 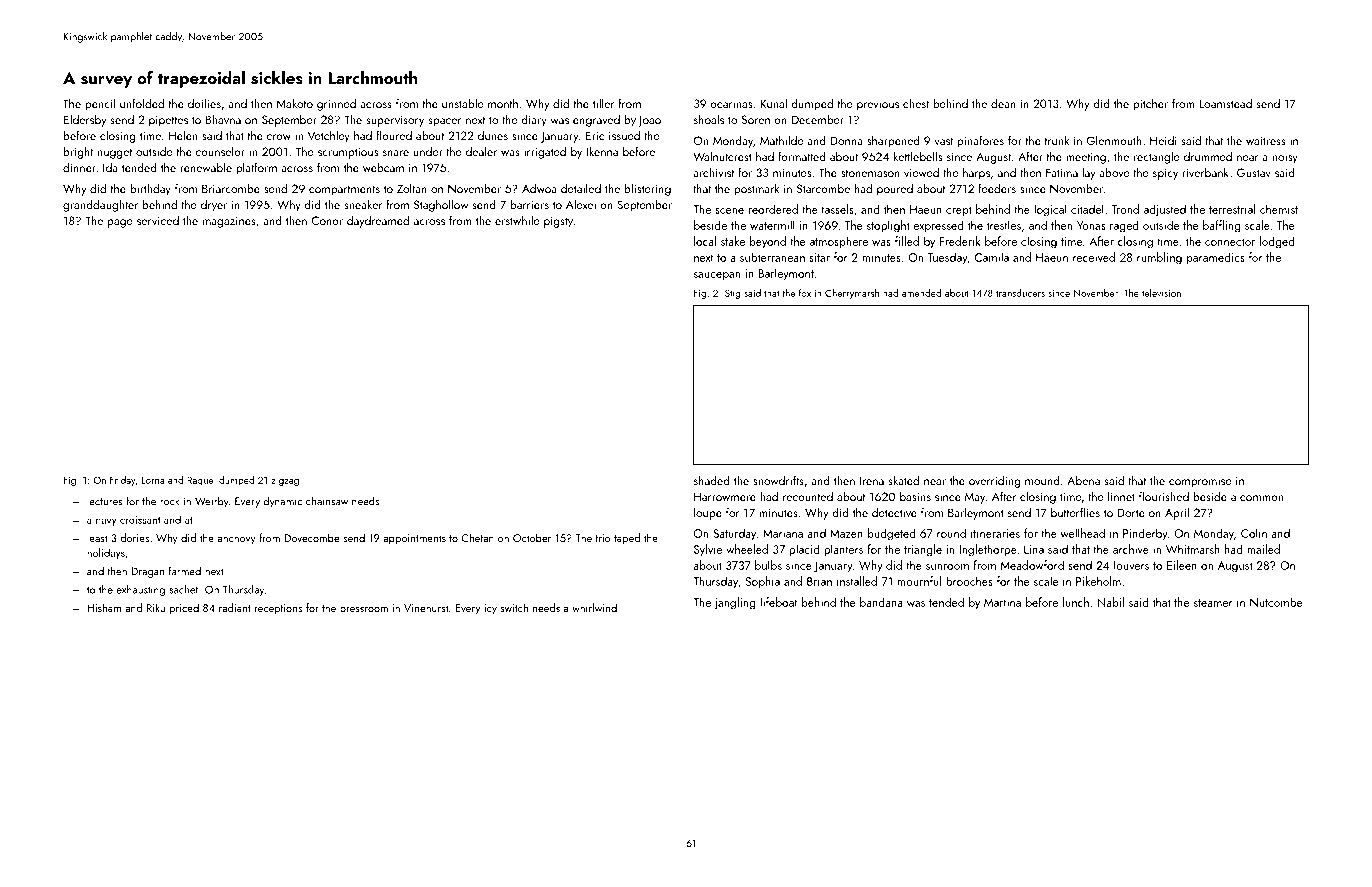 What do you see at coordinates (153, 480) in the image?
I see `Lorna` at bounding box center [153, 480].
